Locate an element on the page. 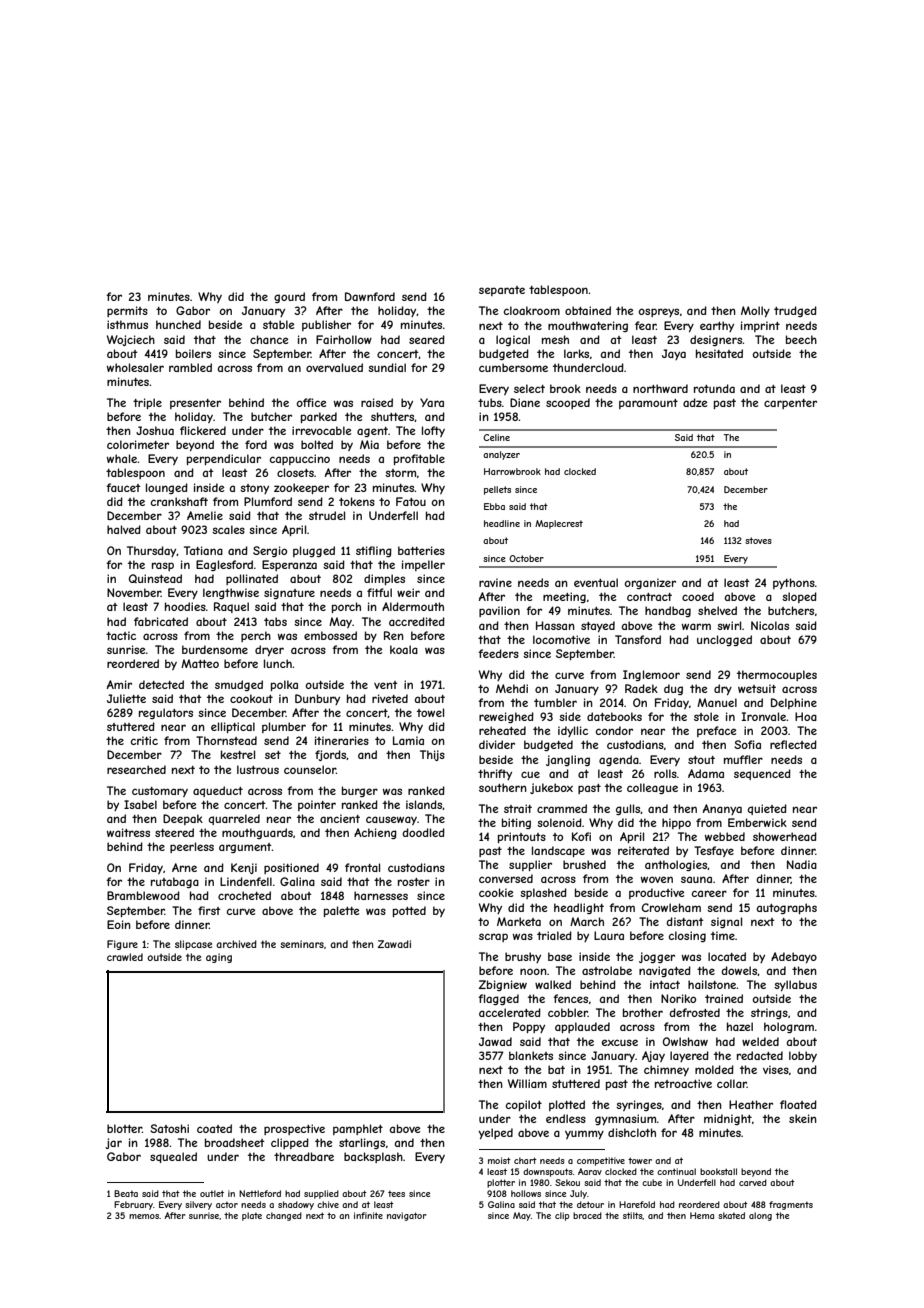 The image size is (924, 1308). profitable is located at coordinates (419, 459).
